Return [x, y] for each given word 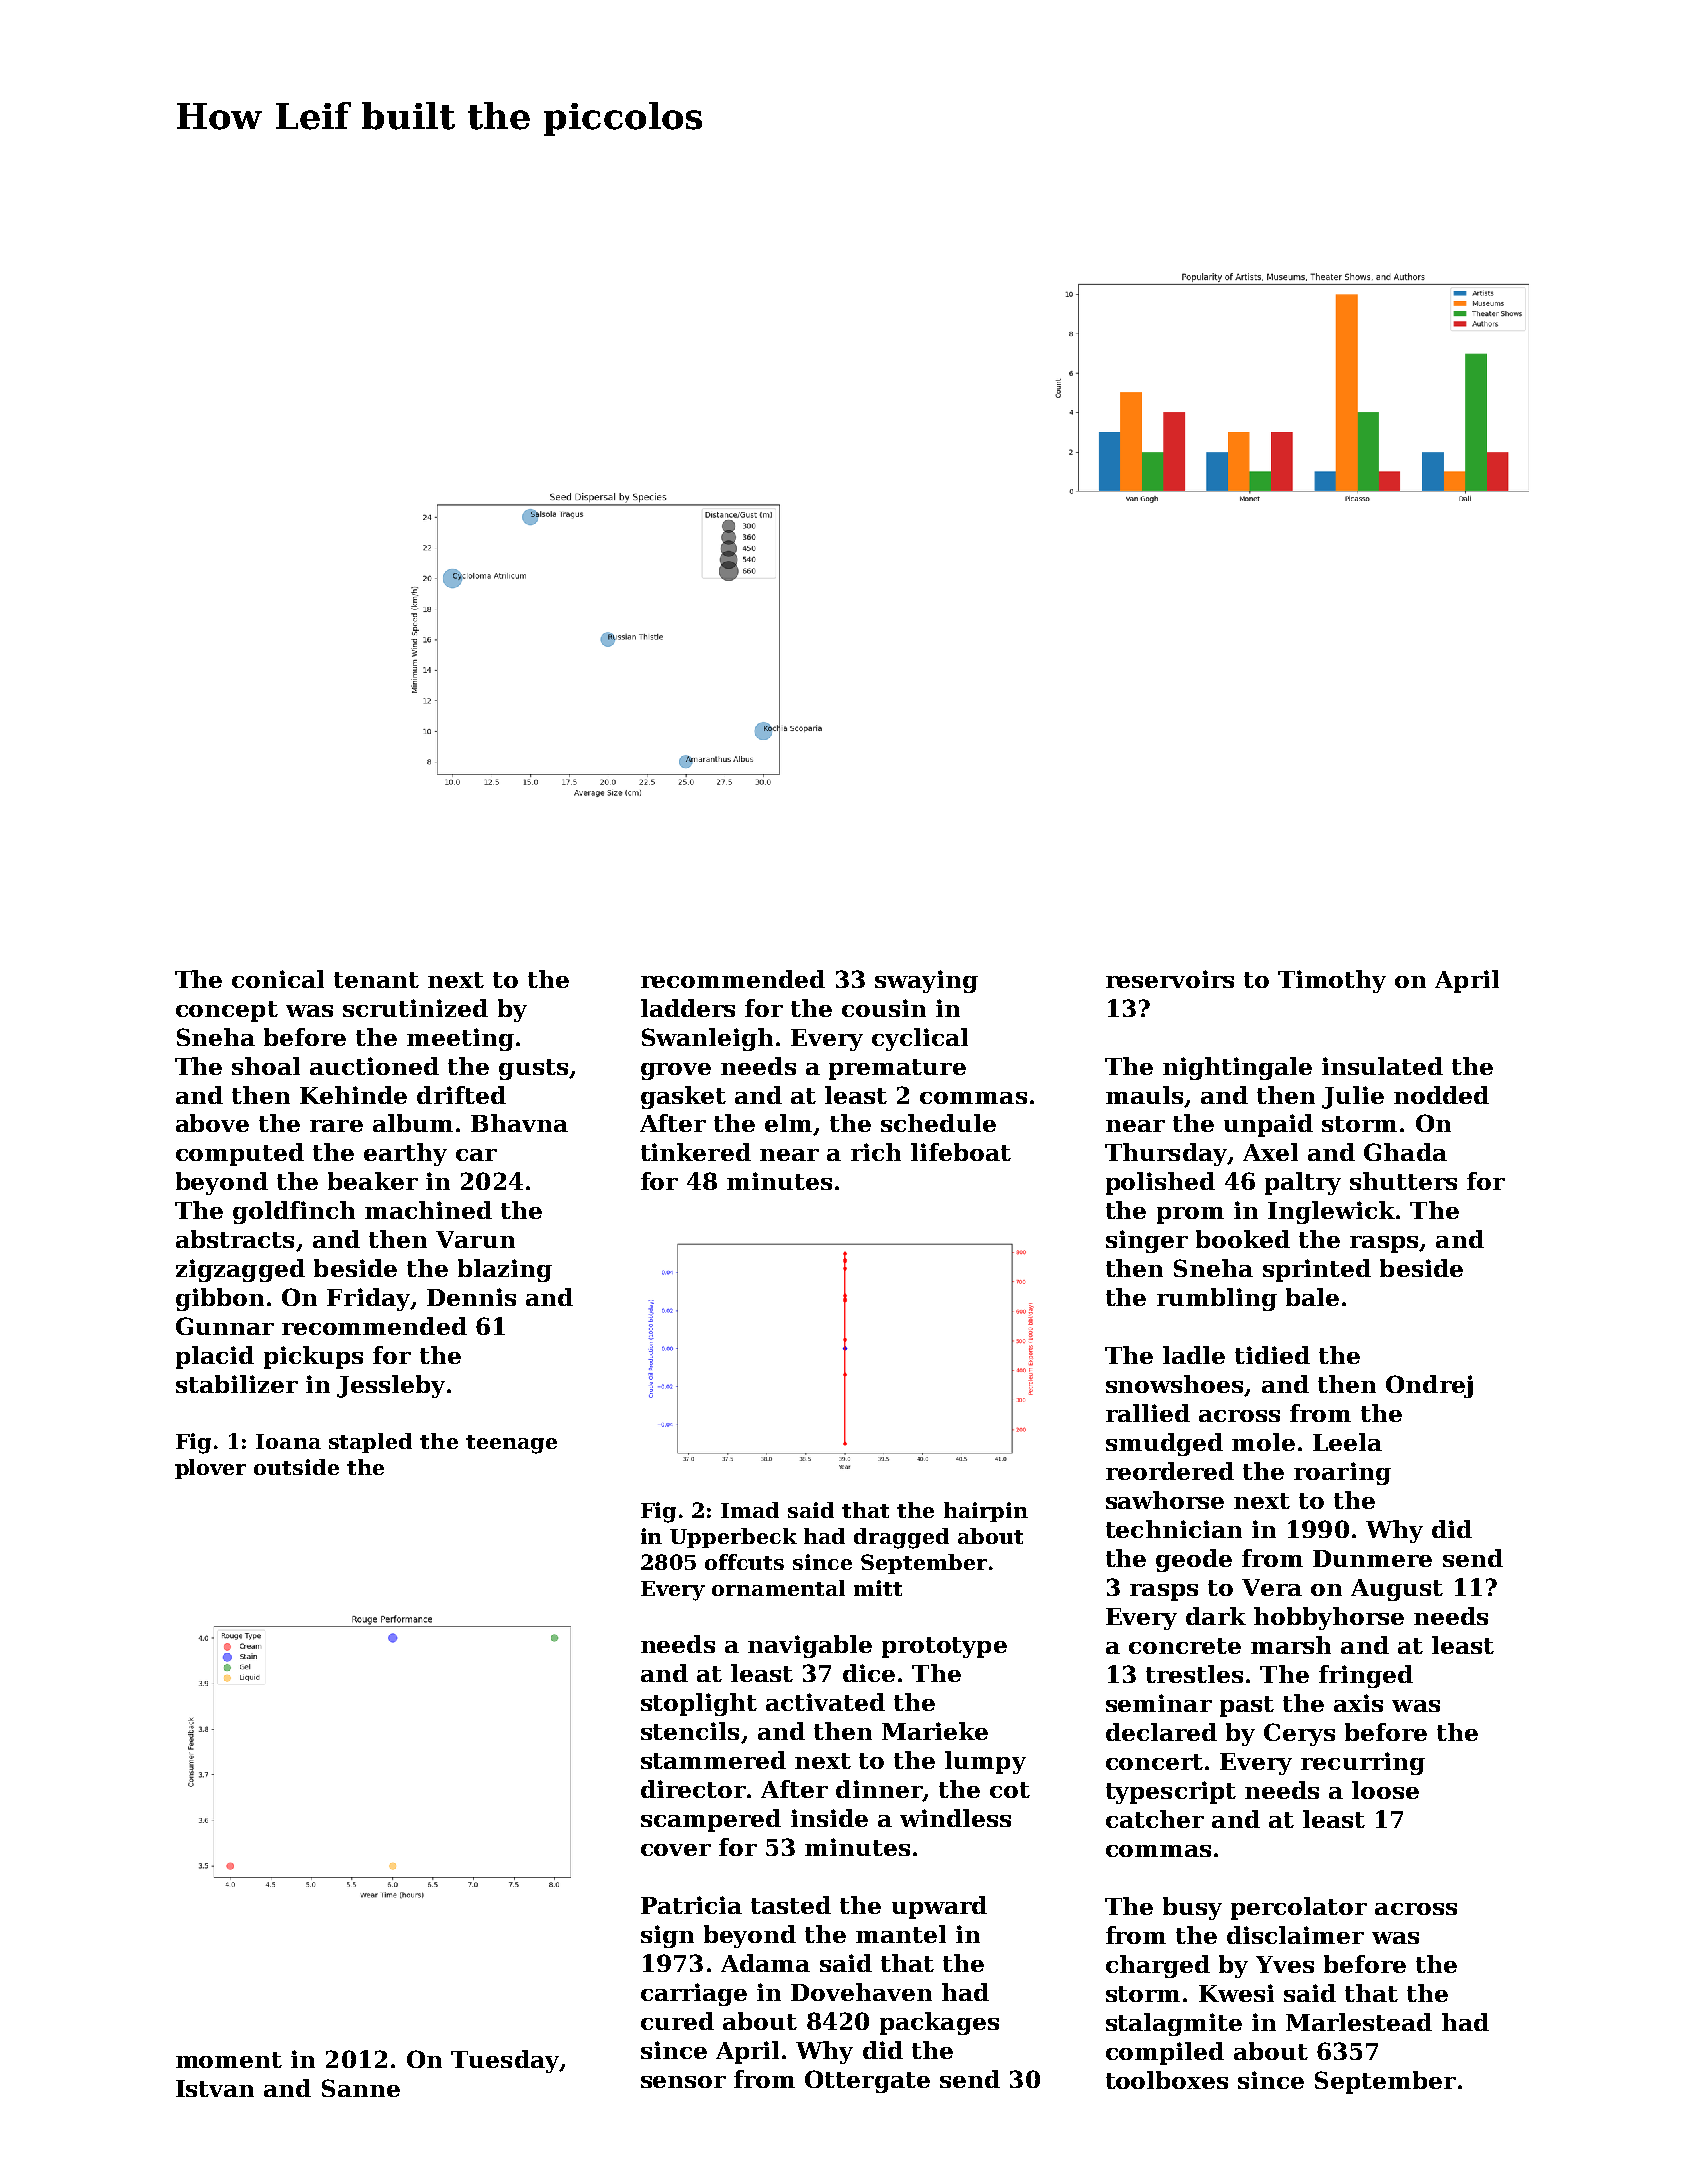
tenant [376, 980]
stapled [370, 1443]
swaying [926, 981]
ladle [1194, 1355]
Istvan [215, 2088]
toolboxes [1167, 2080]
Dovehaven [861, 1992]
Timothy [1332, 981]
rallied [1148, 1413]
